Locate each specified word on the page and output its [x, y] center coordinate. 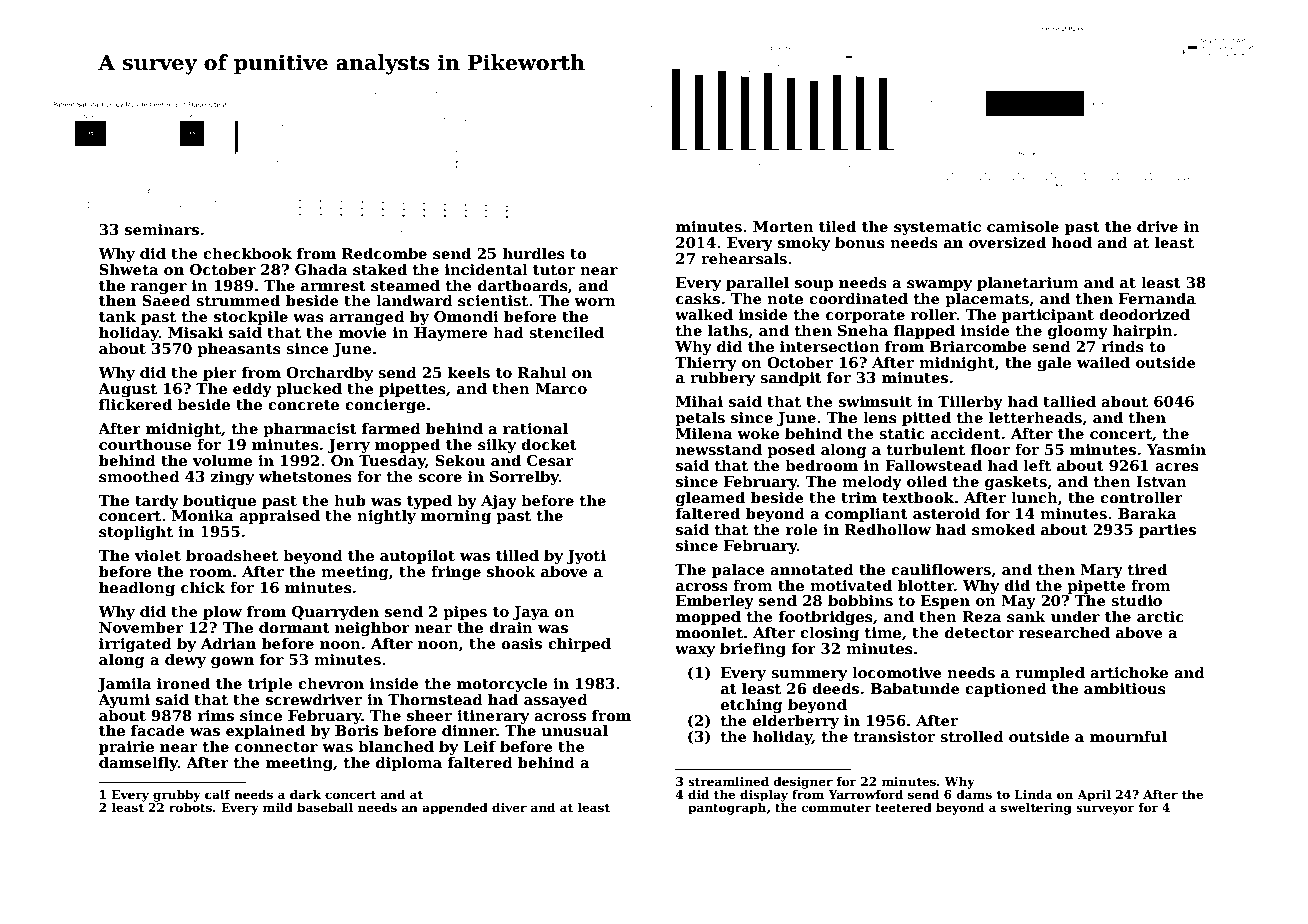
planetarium [1028, 283]
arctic [1160, 616]
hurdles [534, 253]
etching [751, 705]
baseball [325, 807]
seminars [162, 229]
